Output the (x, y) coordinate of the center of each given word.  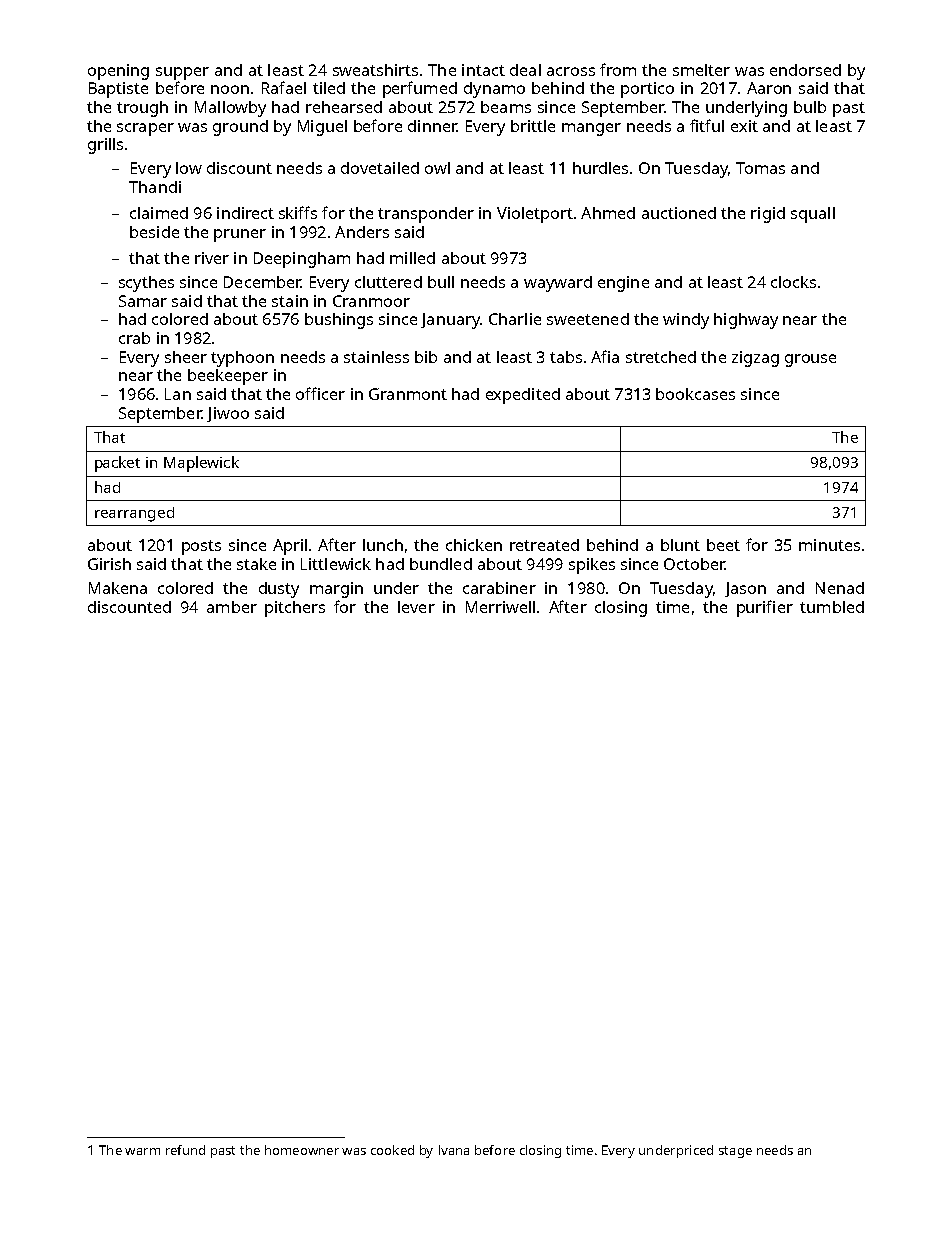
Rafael (284, 87)
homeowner (302, 1150)
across (571, 71)
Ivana (454, 1150)
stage (735, 1152)
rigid (768, 215)
